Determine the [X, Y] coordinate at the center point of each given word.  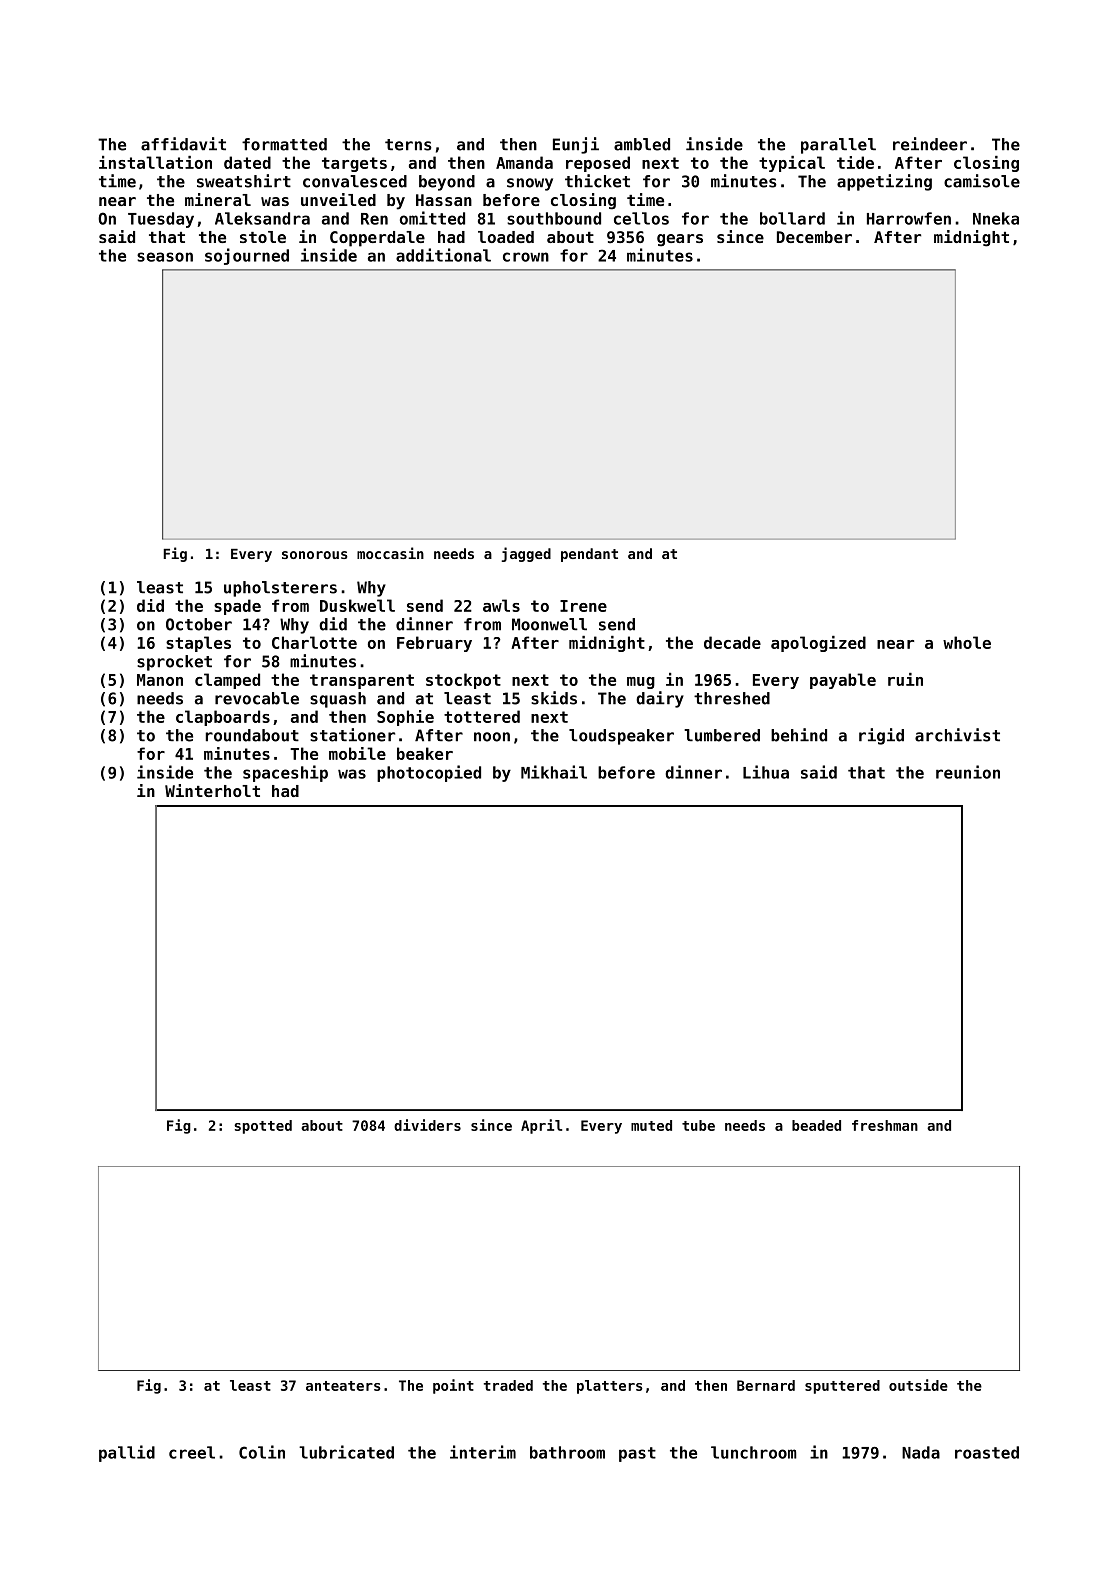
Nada [921, 1452]
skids [554, 698]
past [637, 1454]
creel [192, 1452]
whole [967, 642]
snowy [530, 184]
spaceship [285, 773]
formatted [284, 144]
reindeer [930, 144]
